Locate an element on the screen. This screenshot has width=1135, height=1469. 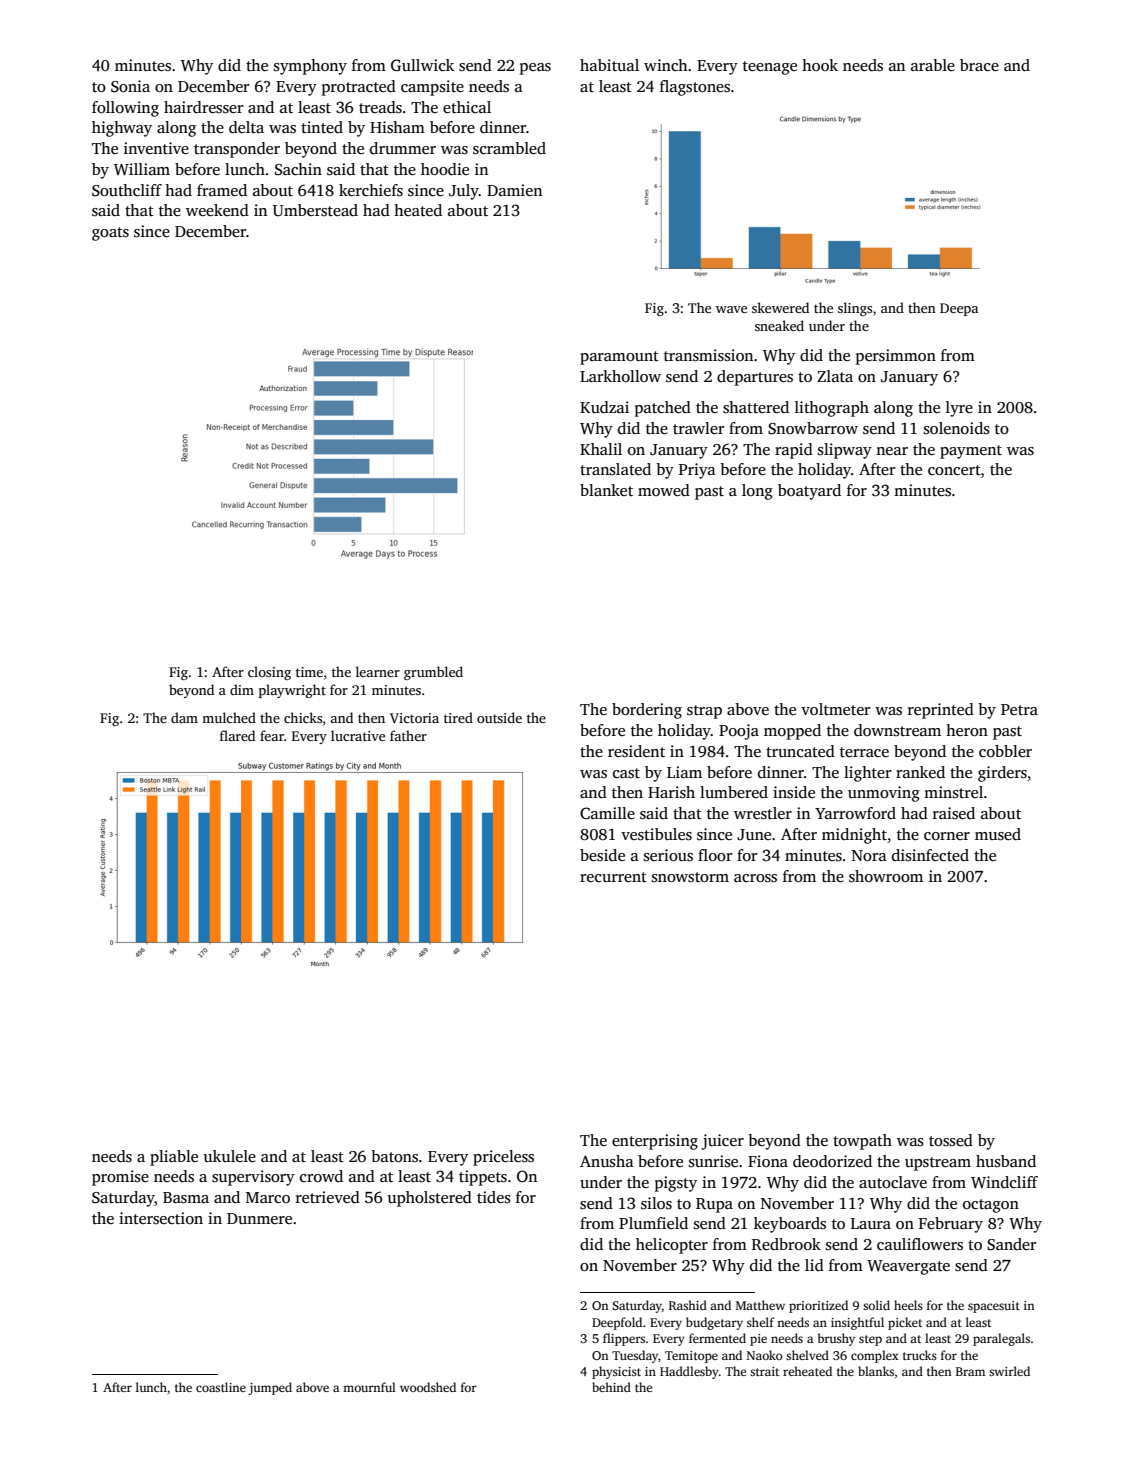
kerchiefs is located at coordinates (371, 190).
